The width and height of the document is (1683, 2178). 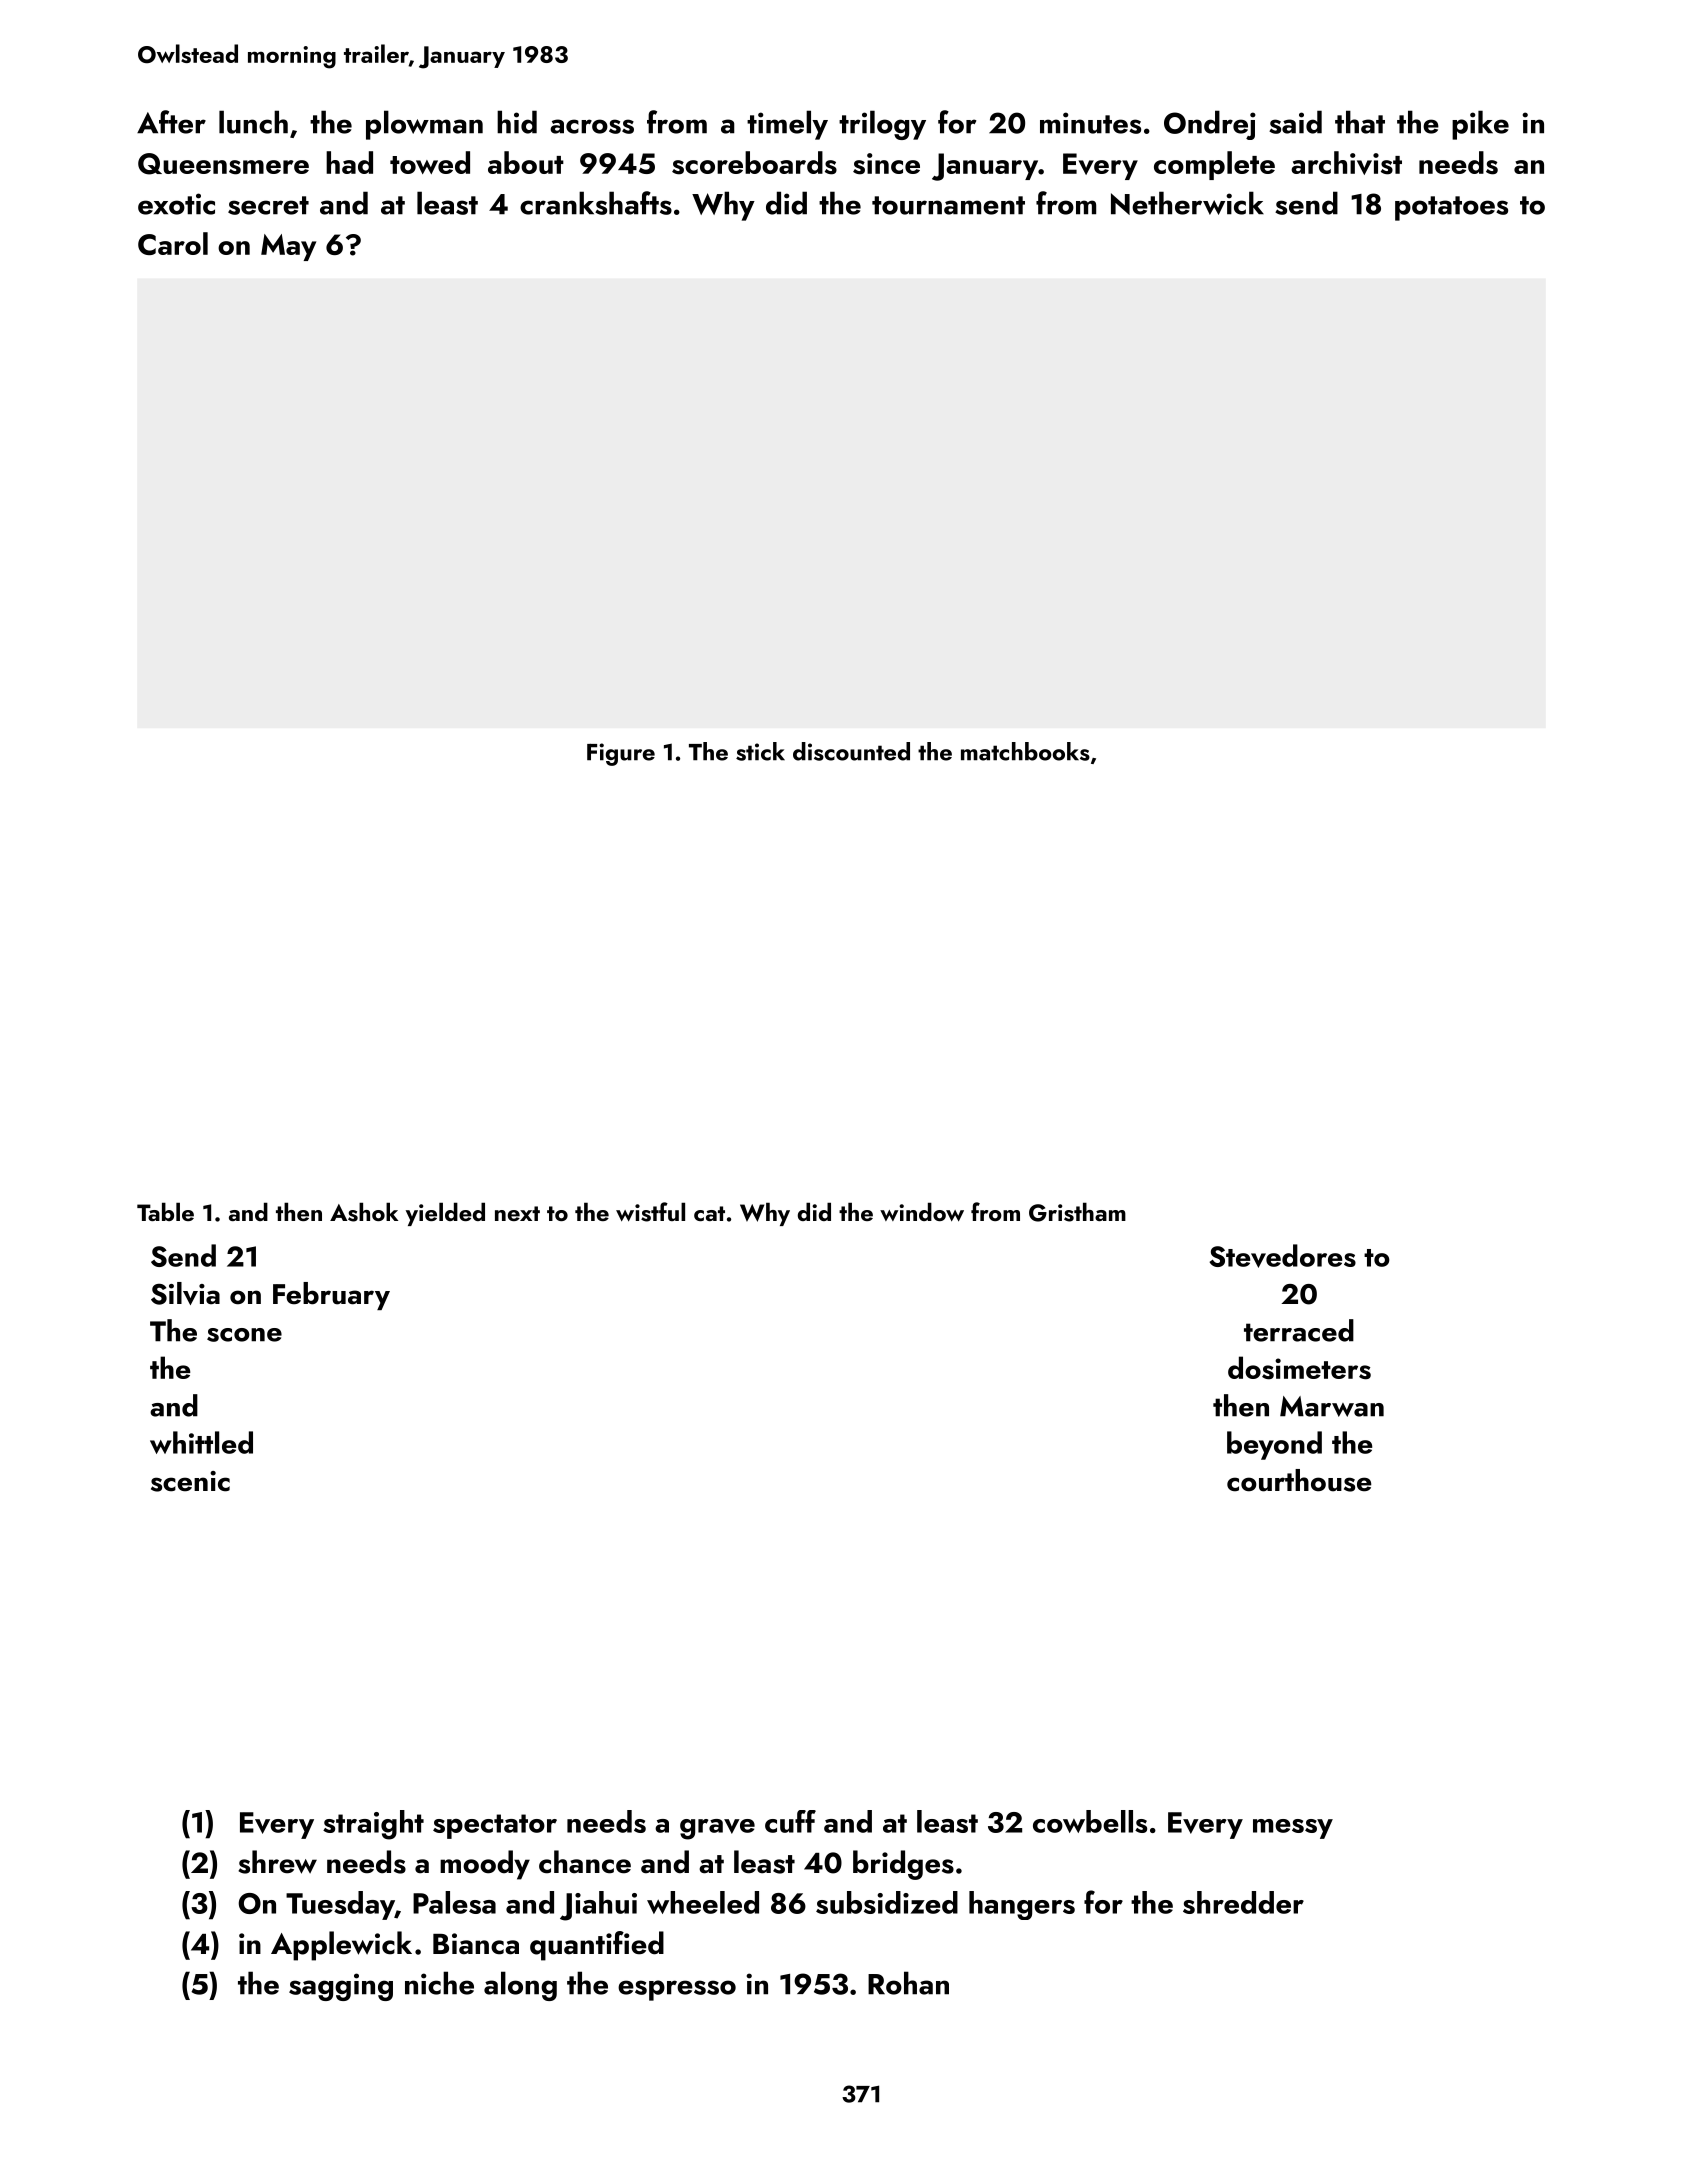 I want to click on courthouse, so click(x=1299, y=1480).
